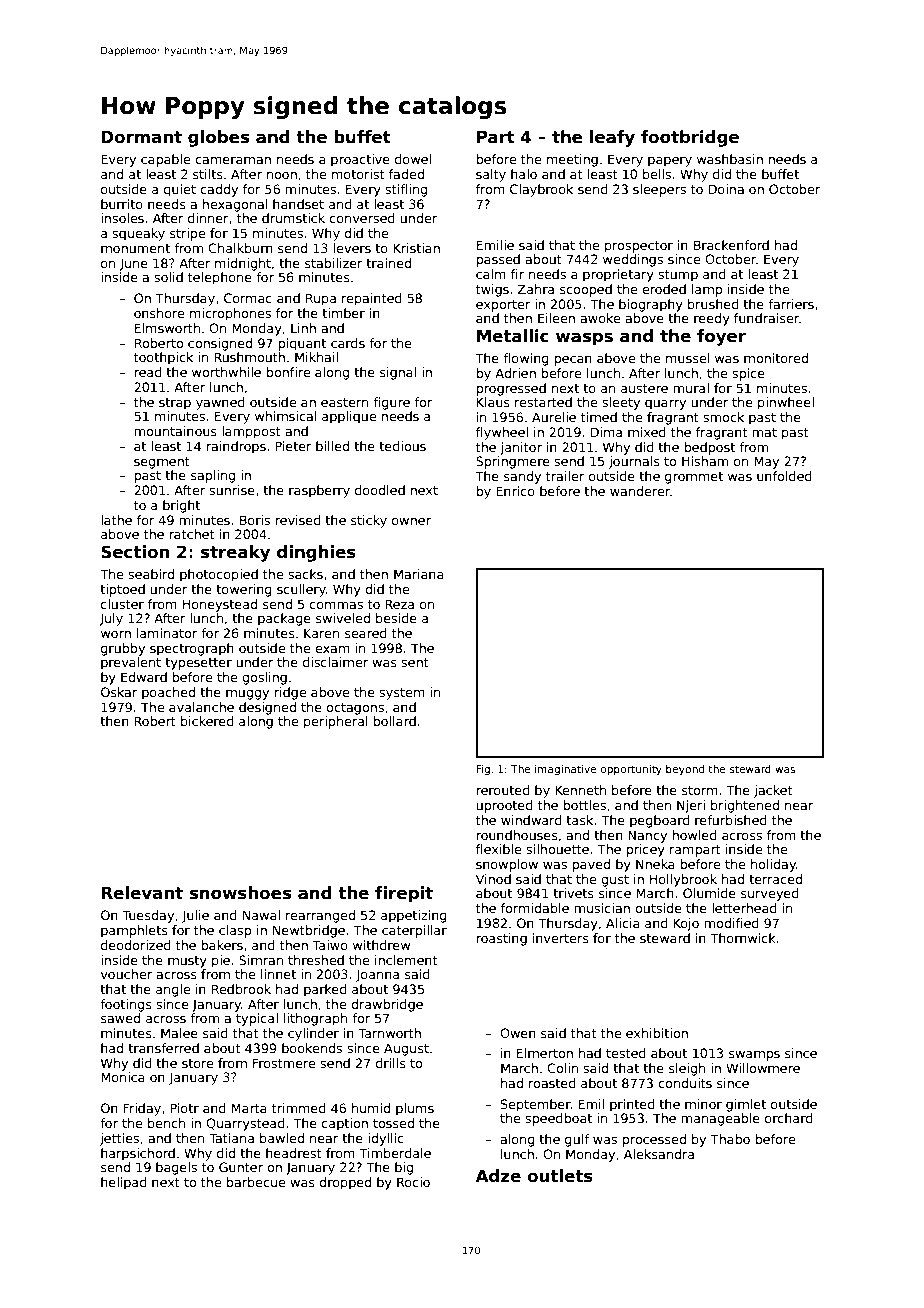  I want to click on cameraman, so click(233, 160).
